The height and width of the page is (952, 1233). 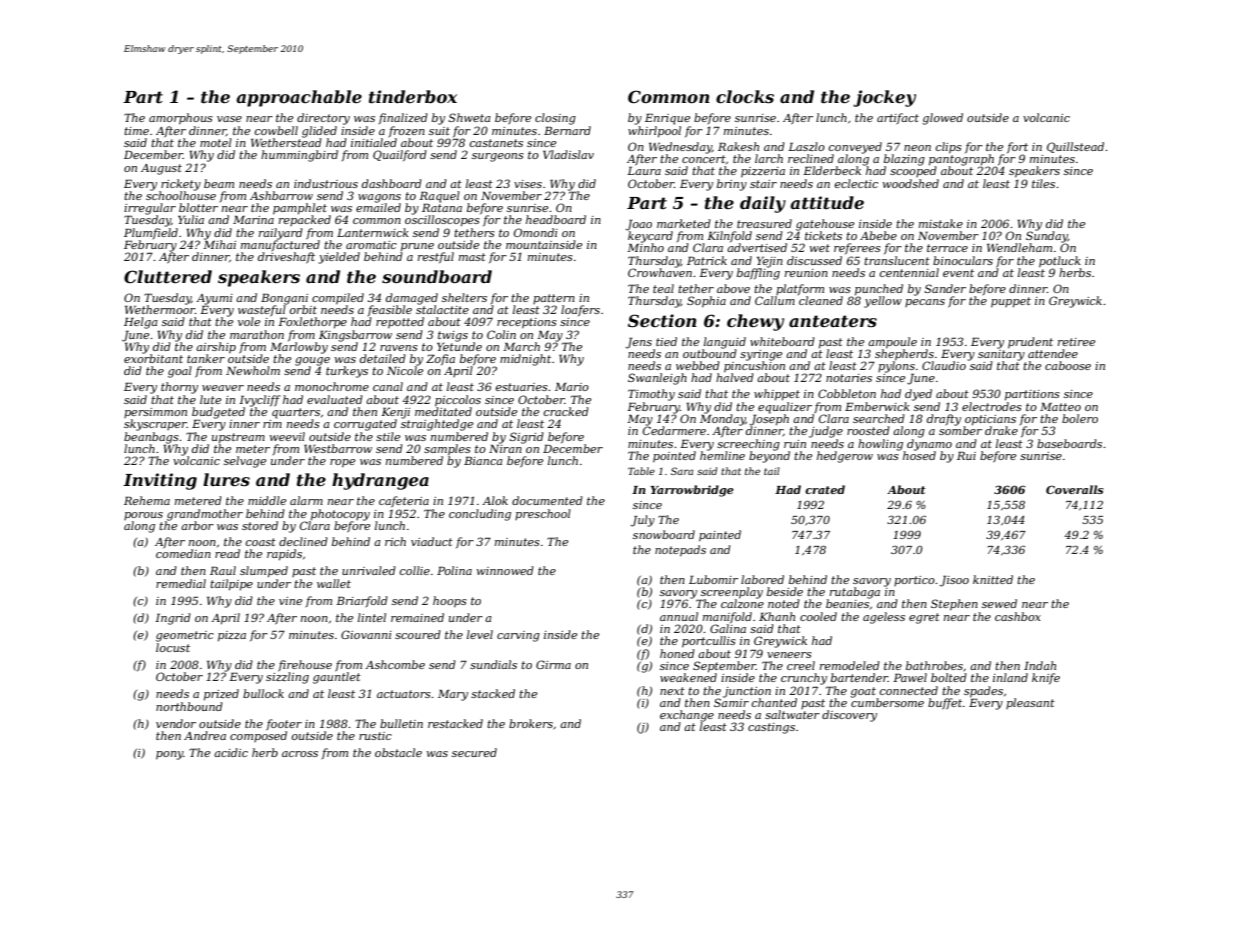 What do you see at coordinates (941, 223) in the page?
I see `mistake` at bounding box center [941, 223].
